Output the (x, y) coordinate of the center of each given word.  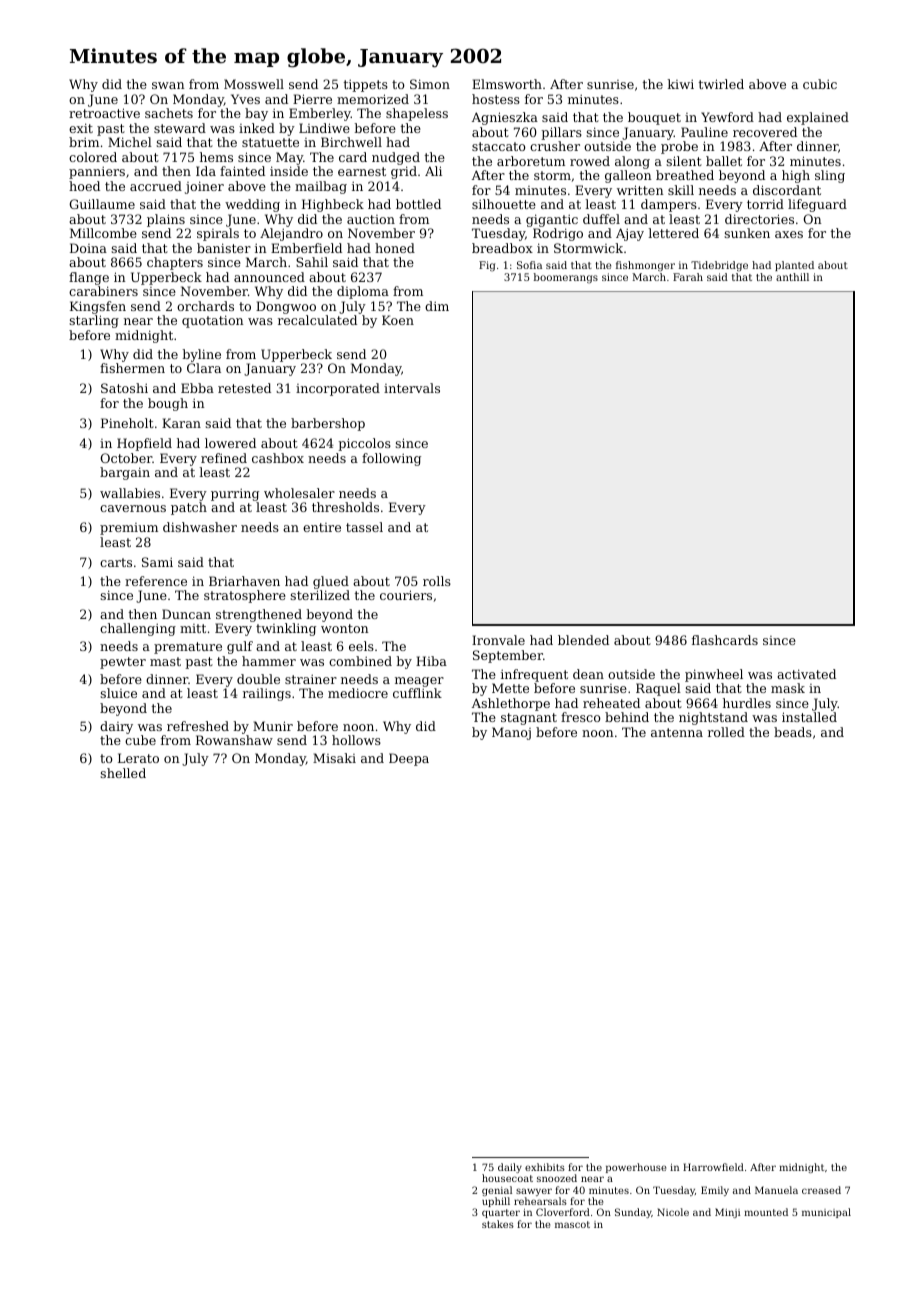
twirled (721, 84)
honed (395, 248)
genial (497, 1191)
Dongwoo (286, 307)
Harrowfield (713, 1167)
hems (216, 157)
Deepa (409, 759)
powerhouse (636, 1168)
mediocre (358, 693)
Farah (688, 277)
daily (510, 1168)
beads (793, 732)
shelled (123, 773)
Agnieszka (505, 118)
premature (188, 648)
